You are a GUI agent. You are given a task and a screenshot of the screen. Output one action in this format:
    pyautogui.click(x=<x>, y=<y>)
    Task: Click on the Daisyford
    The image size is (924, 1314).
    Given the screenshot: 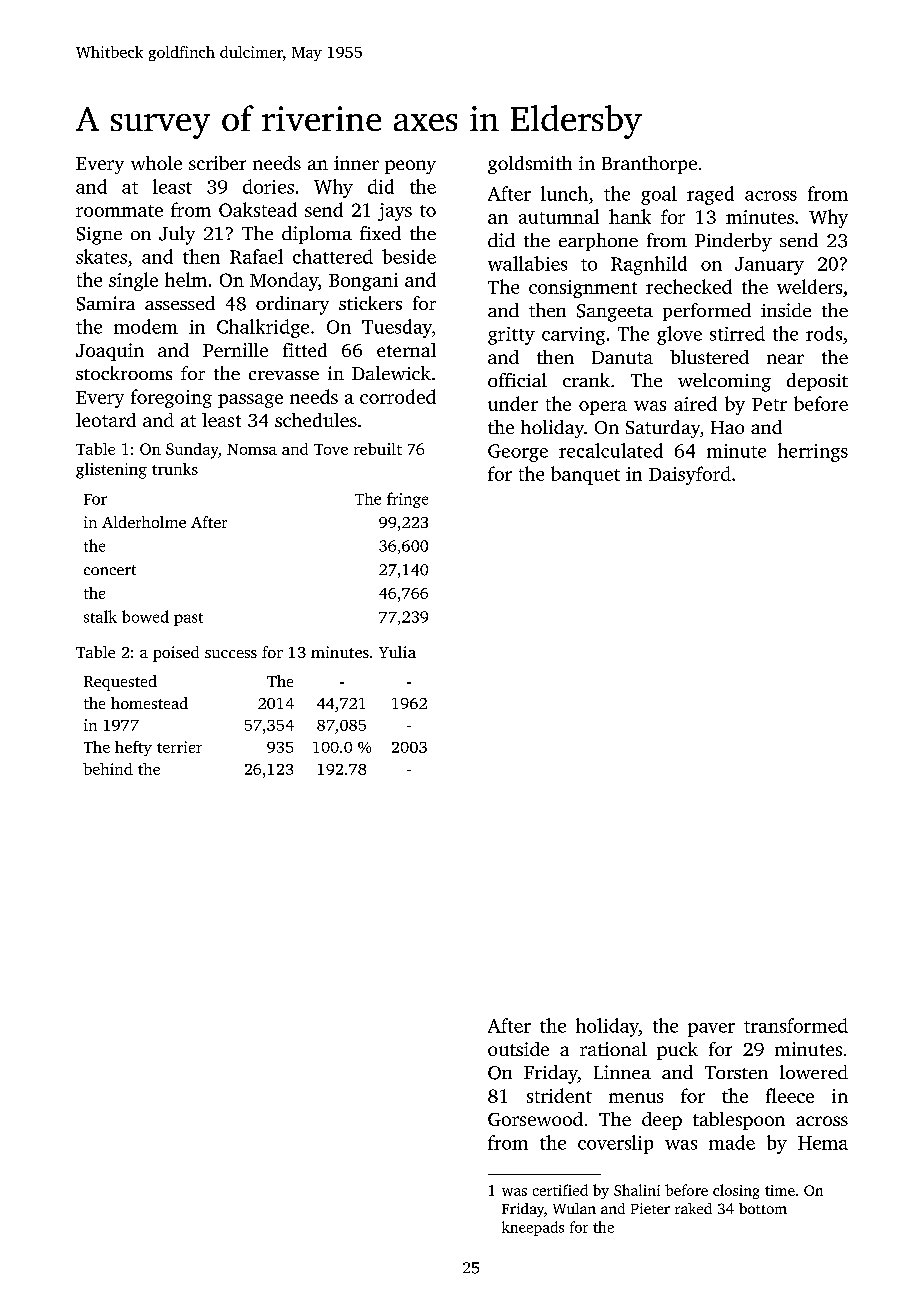 What is the action you would take?
    pyautogui.click(x=690, y=475)
